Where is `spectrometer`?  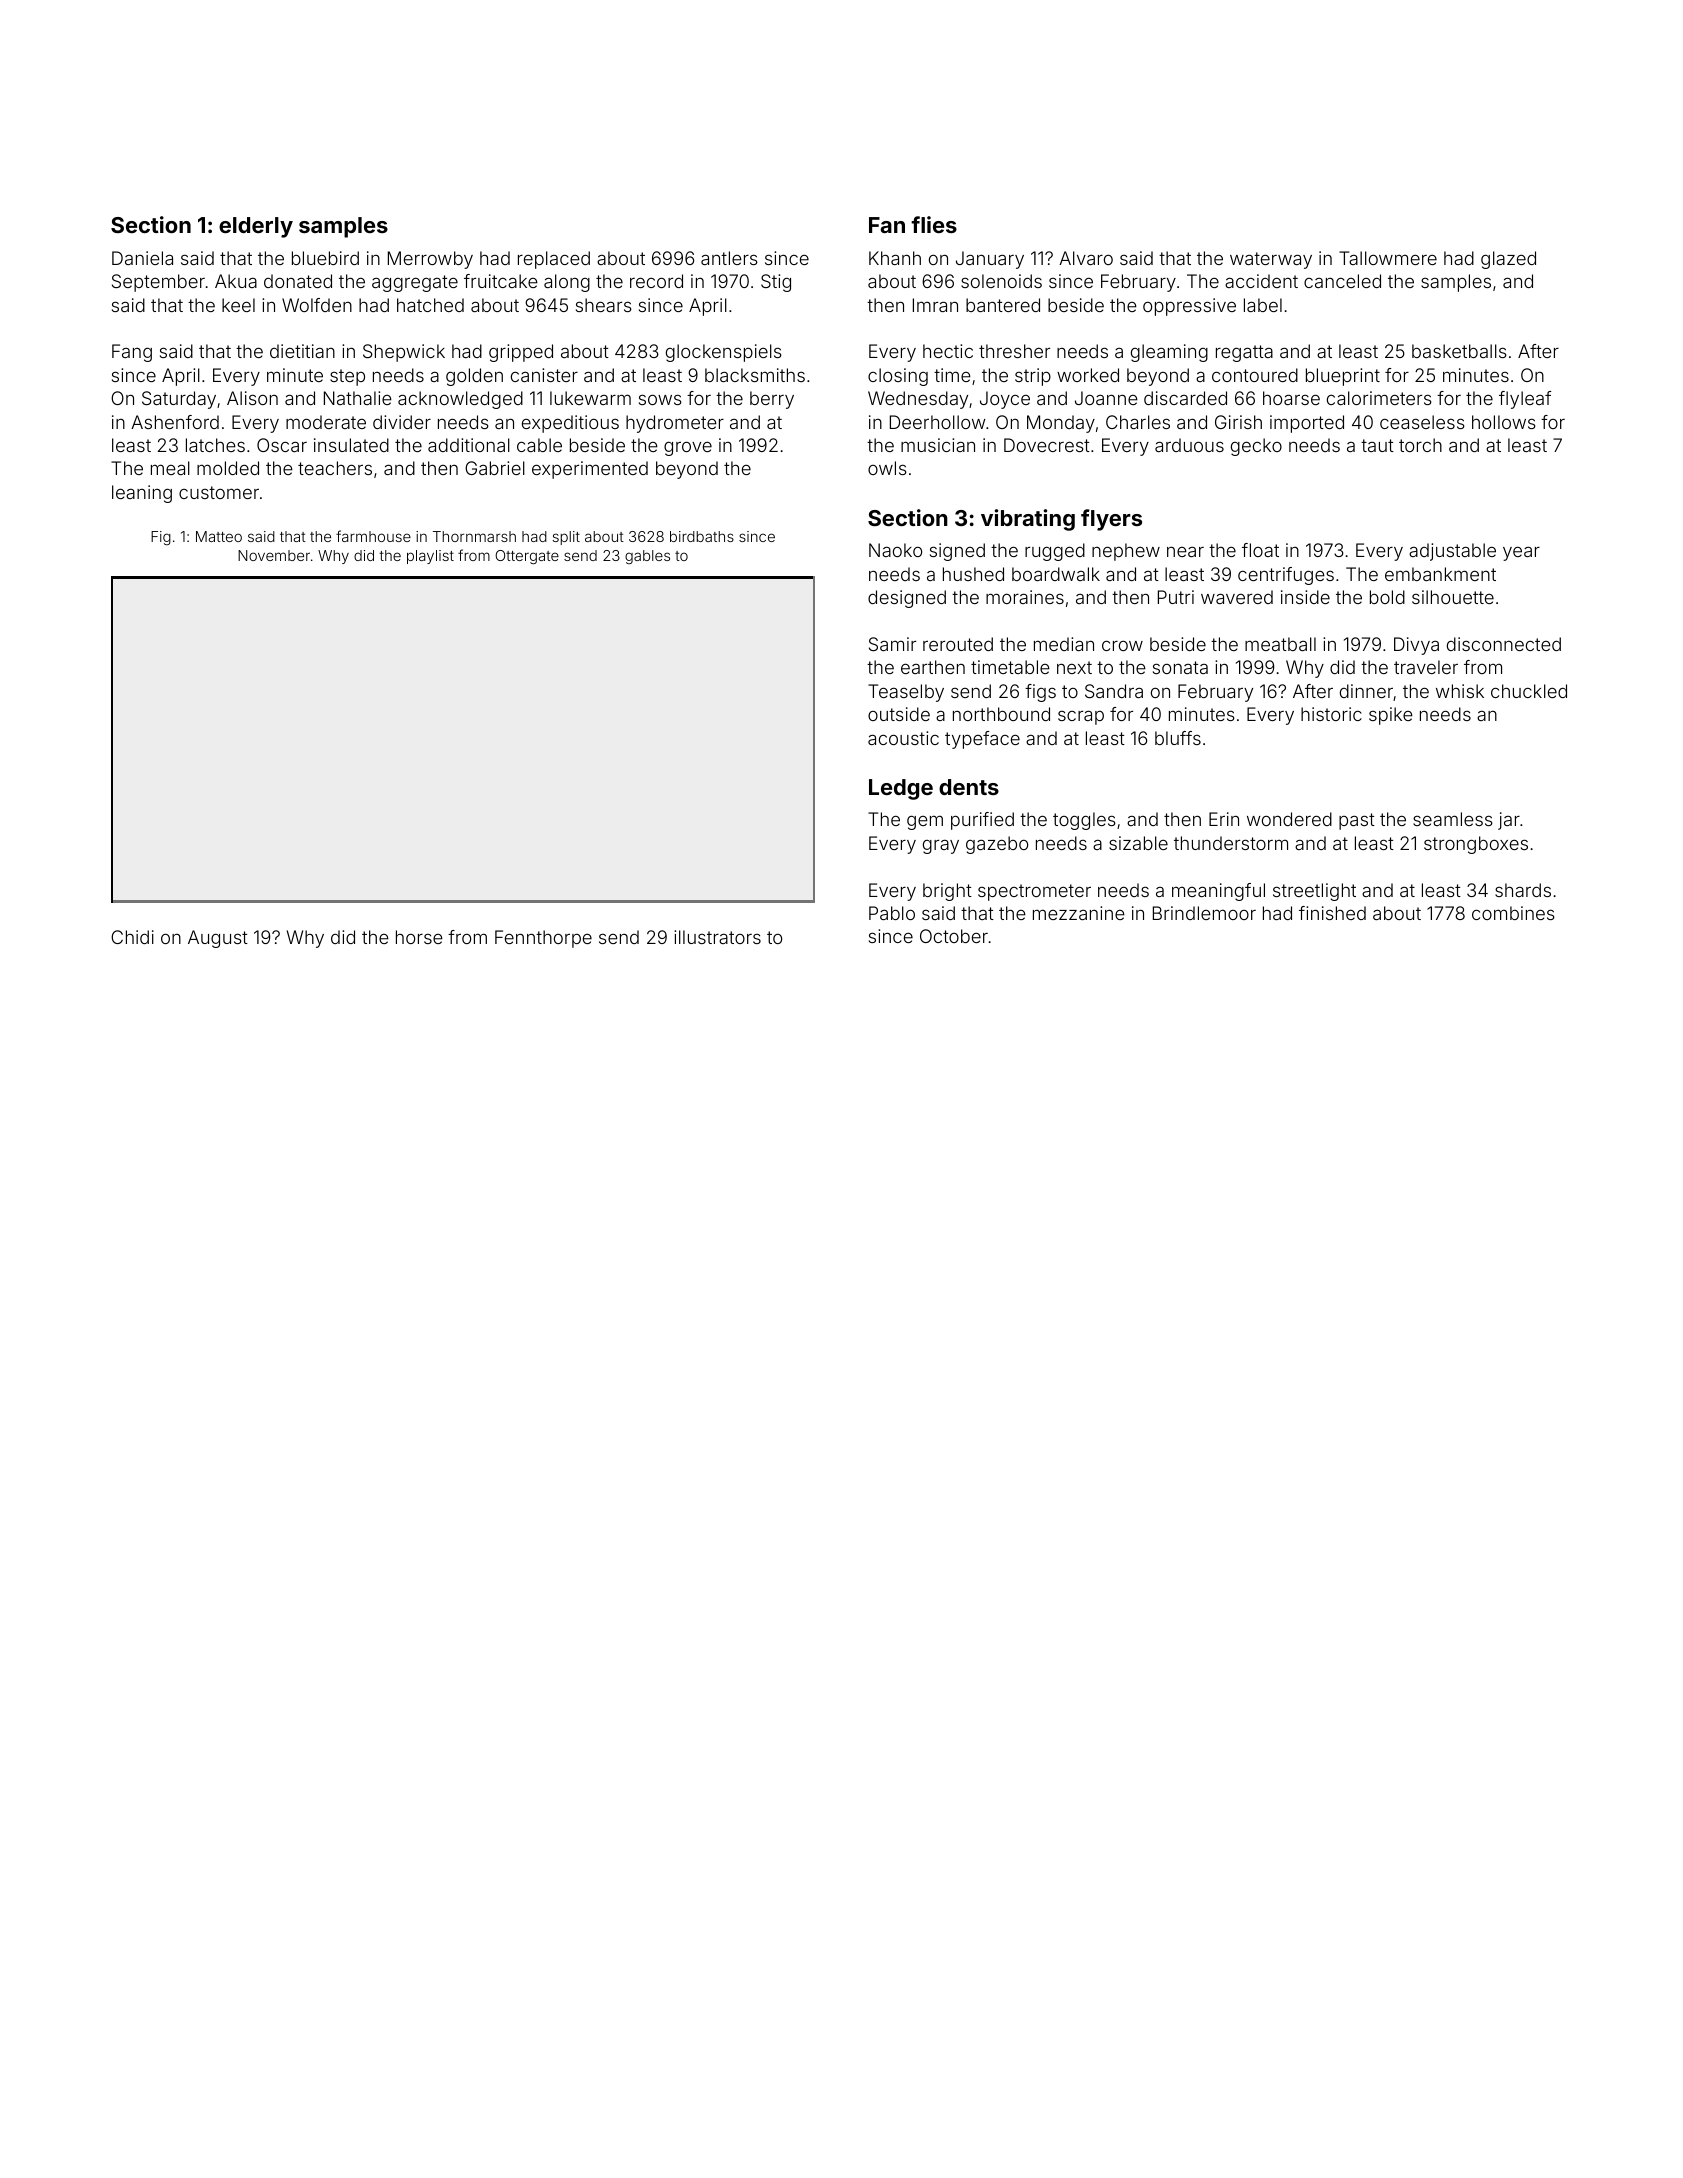 spectrometer is located at coordinates (1034, 892).
